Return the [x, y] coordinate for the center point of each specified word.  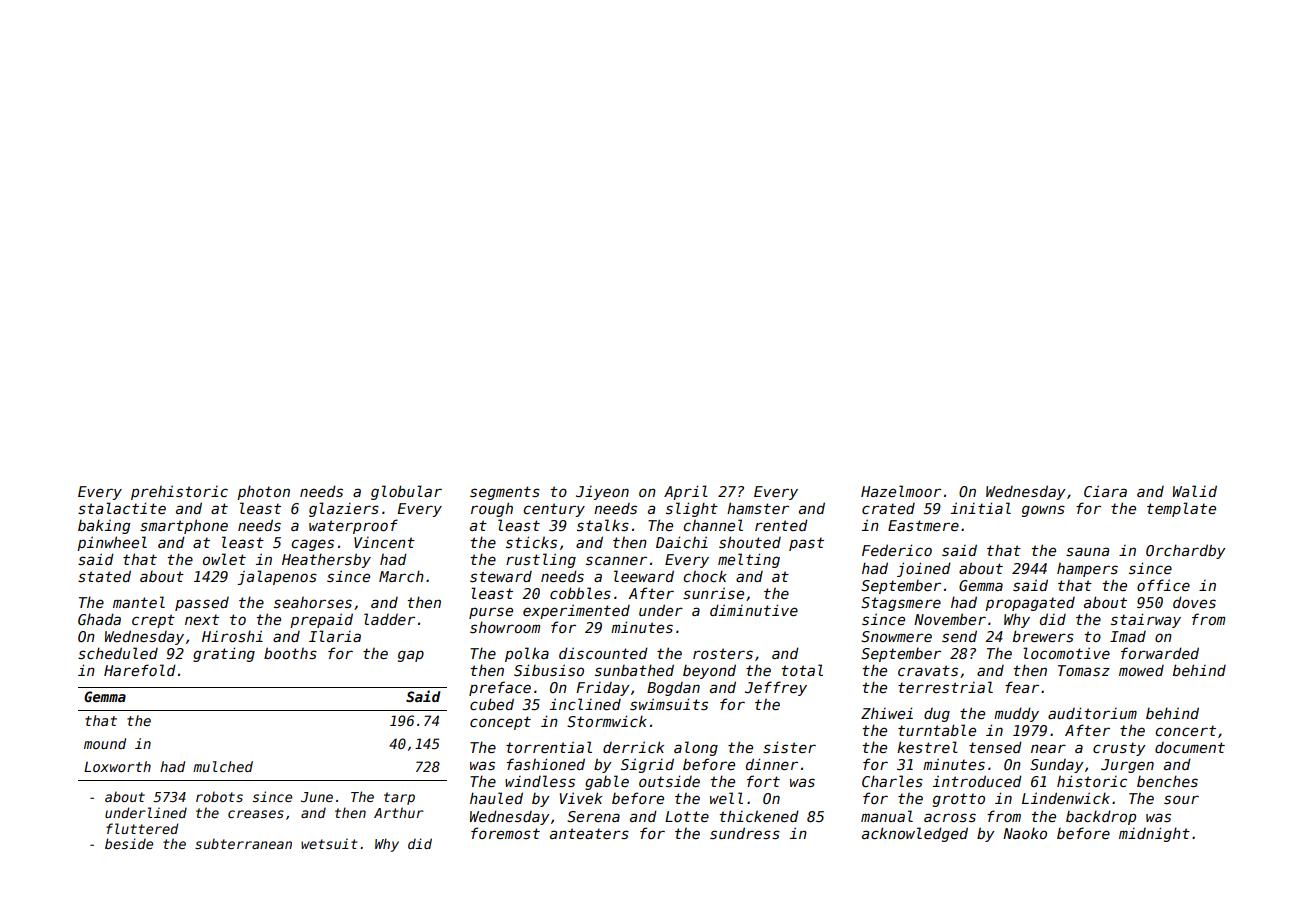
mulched [223, 766]
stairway [1146, 620]
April [686, 492]
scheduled [118, 653]
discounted [603, 653]
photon [263, 492]
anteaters [589, 833]
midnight [1154, 834]
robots [219, 796]
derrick [633, 747]
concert [1185, 730]
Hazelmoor [901, 491]
